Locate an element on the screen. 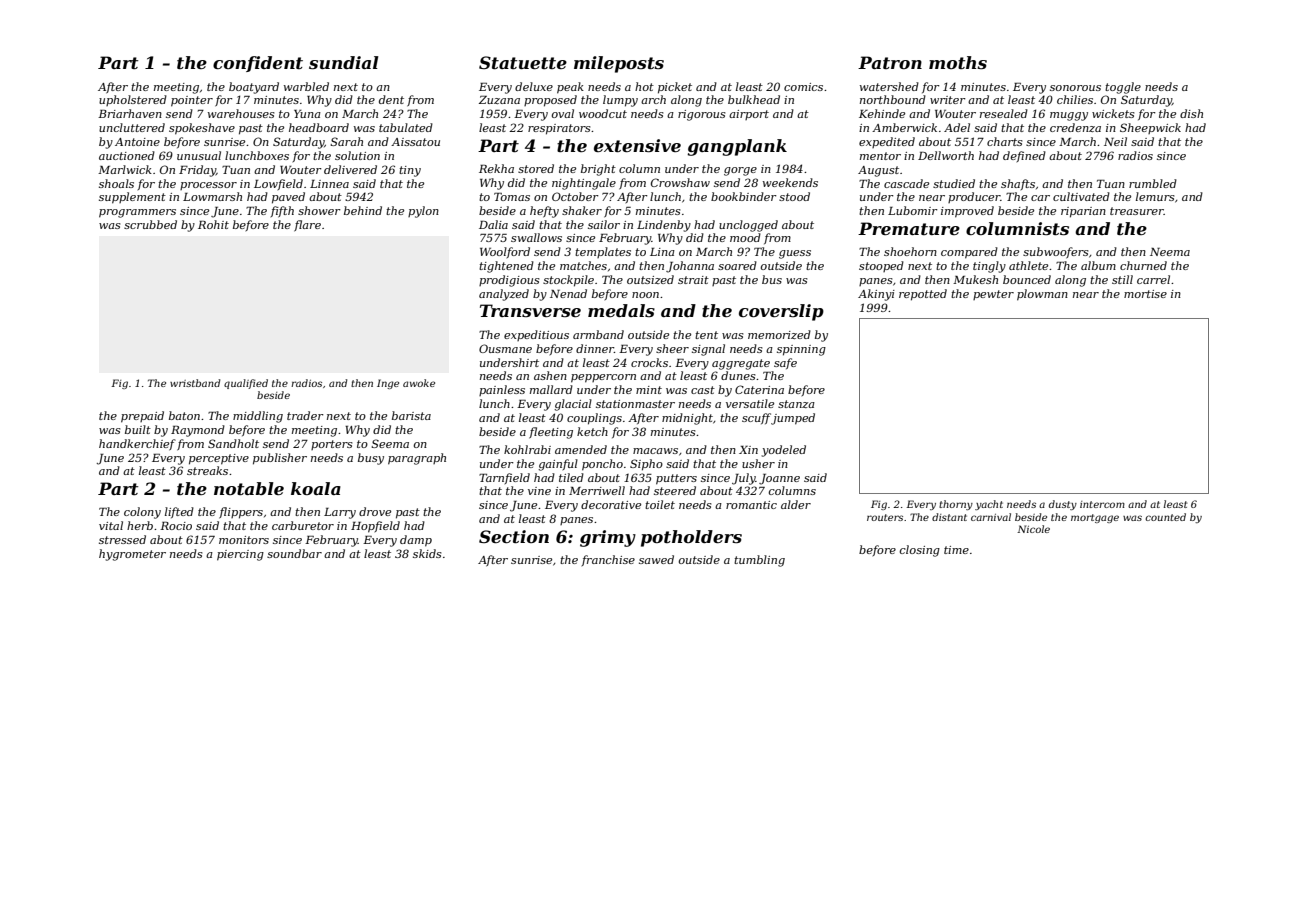 This screenshot has width=1308, height=924. intercom is located at coordinates (1102, 504).
